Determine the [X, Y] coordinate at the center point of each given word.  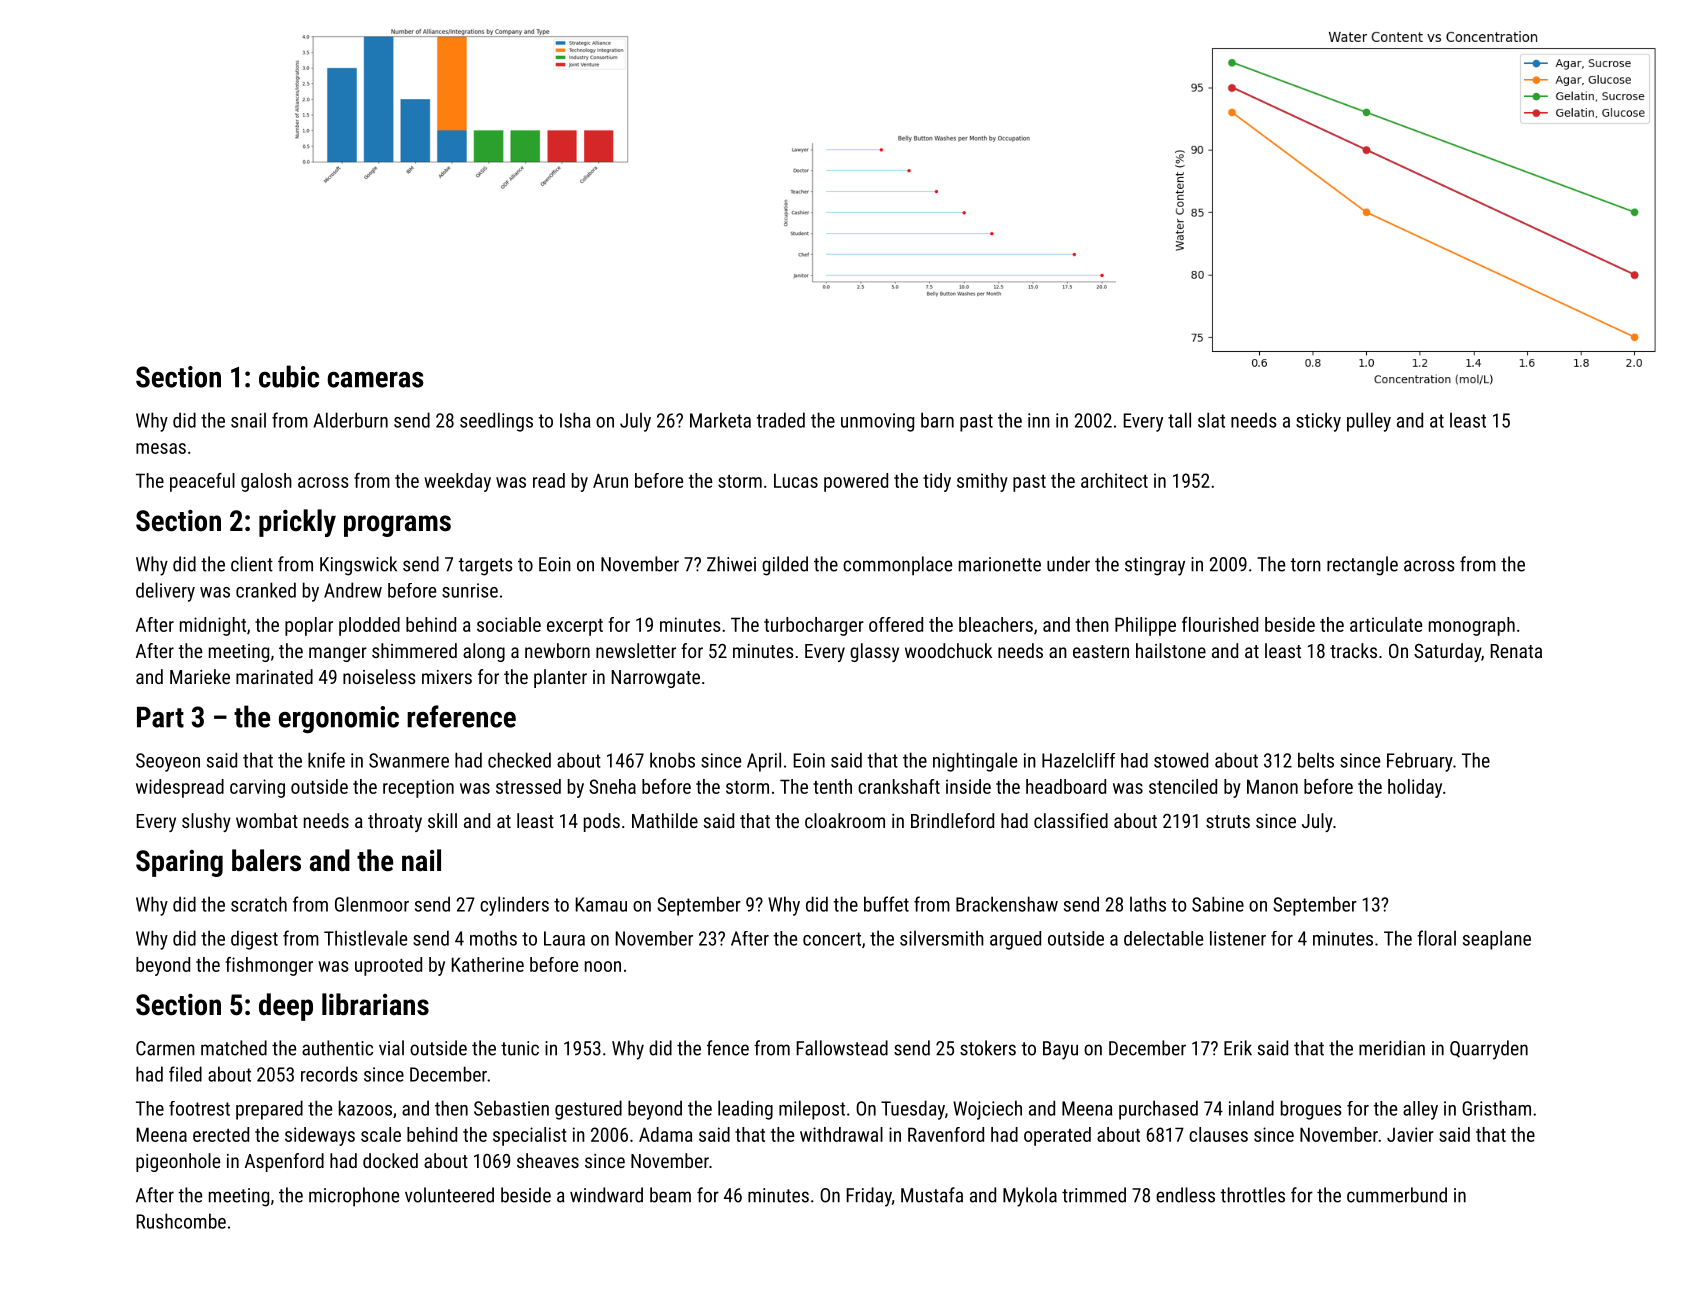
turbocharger [814, 626]
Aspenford [284, 1162]
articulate [1386, 624]
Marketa [720, 420]
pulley [1369, 422]
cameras [375, 380]
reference [461, 716]
